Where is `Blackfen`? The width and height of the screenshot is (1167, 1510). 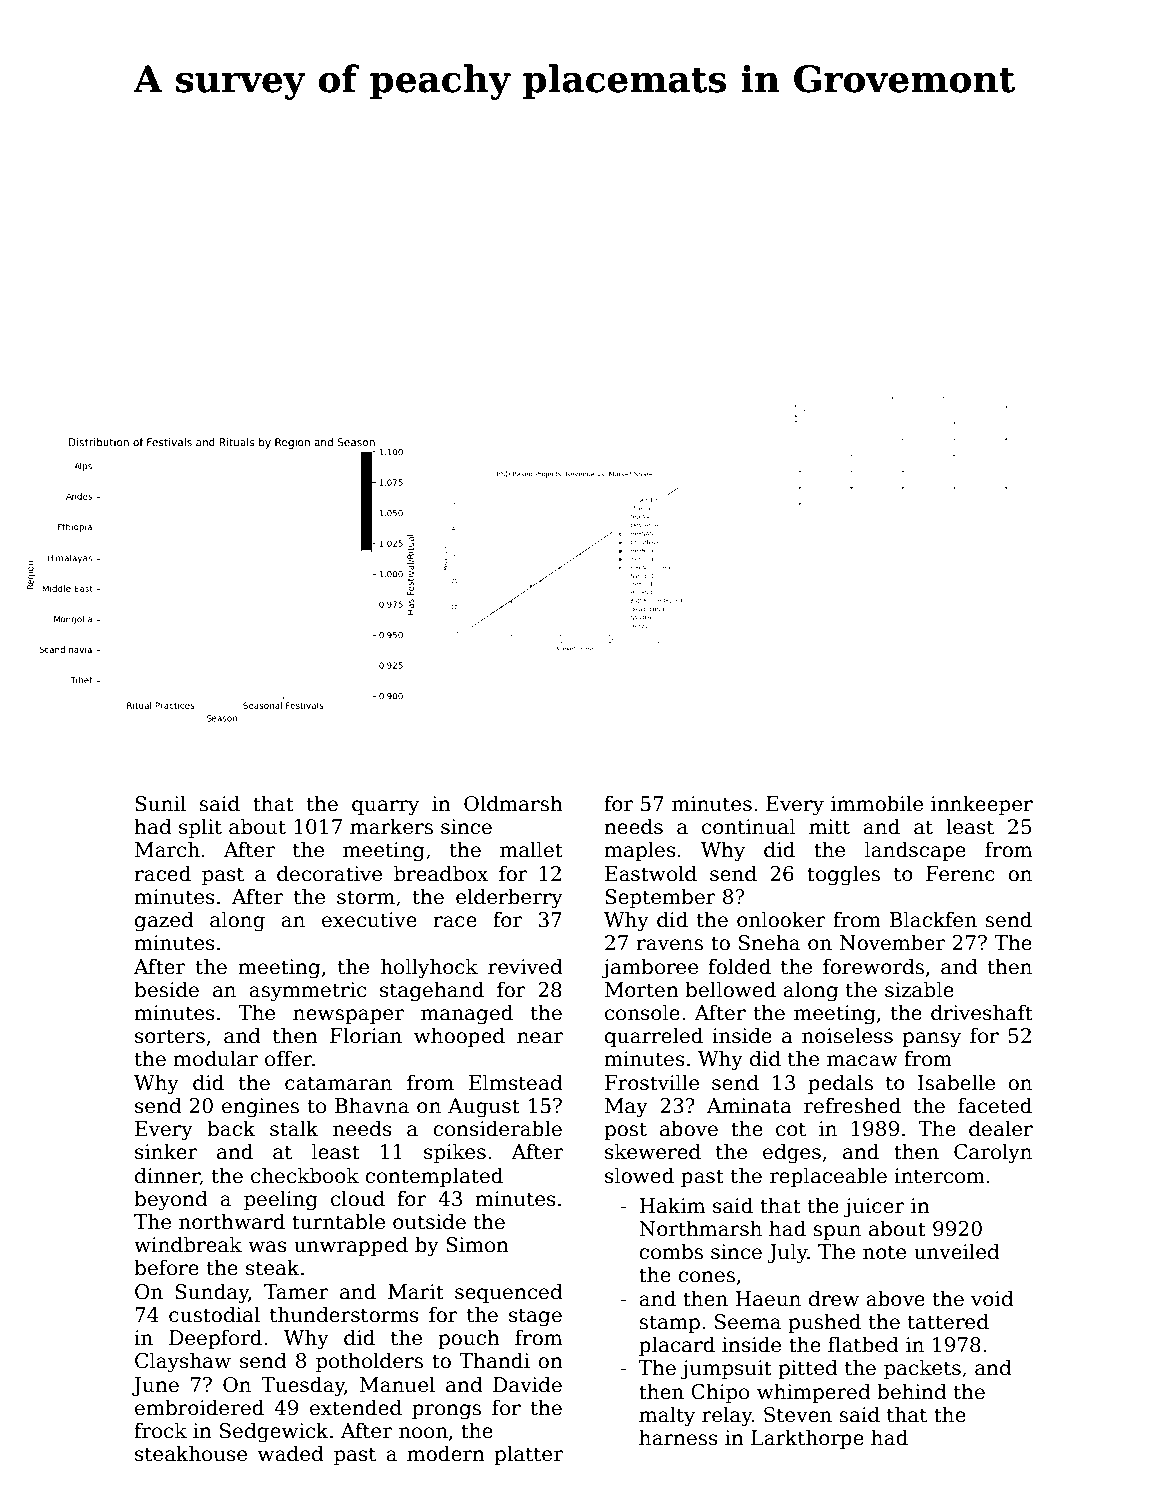
Blackfen is located at coordinates (933, 919).
